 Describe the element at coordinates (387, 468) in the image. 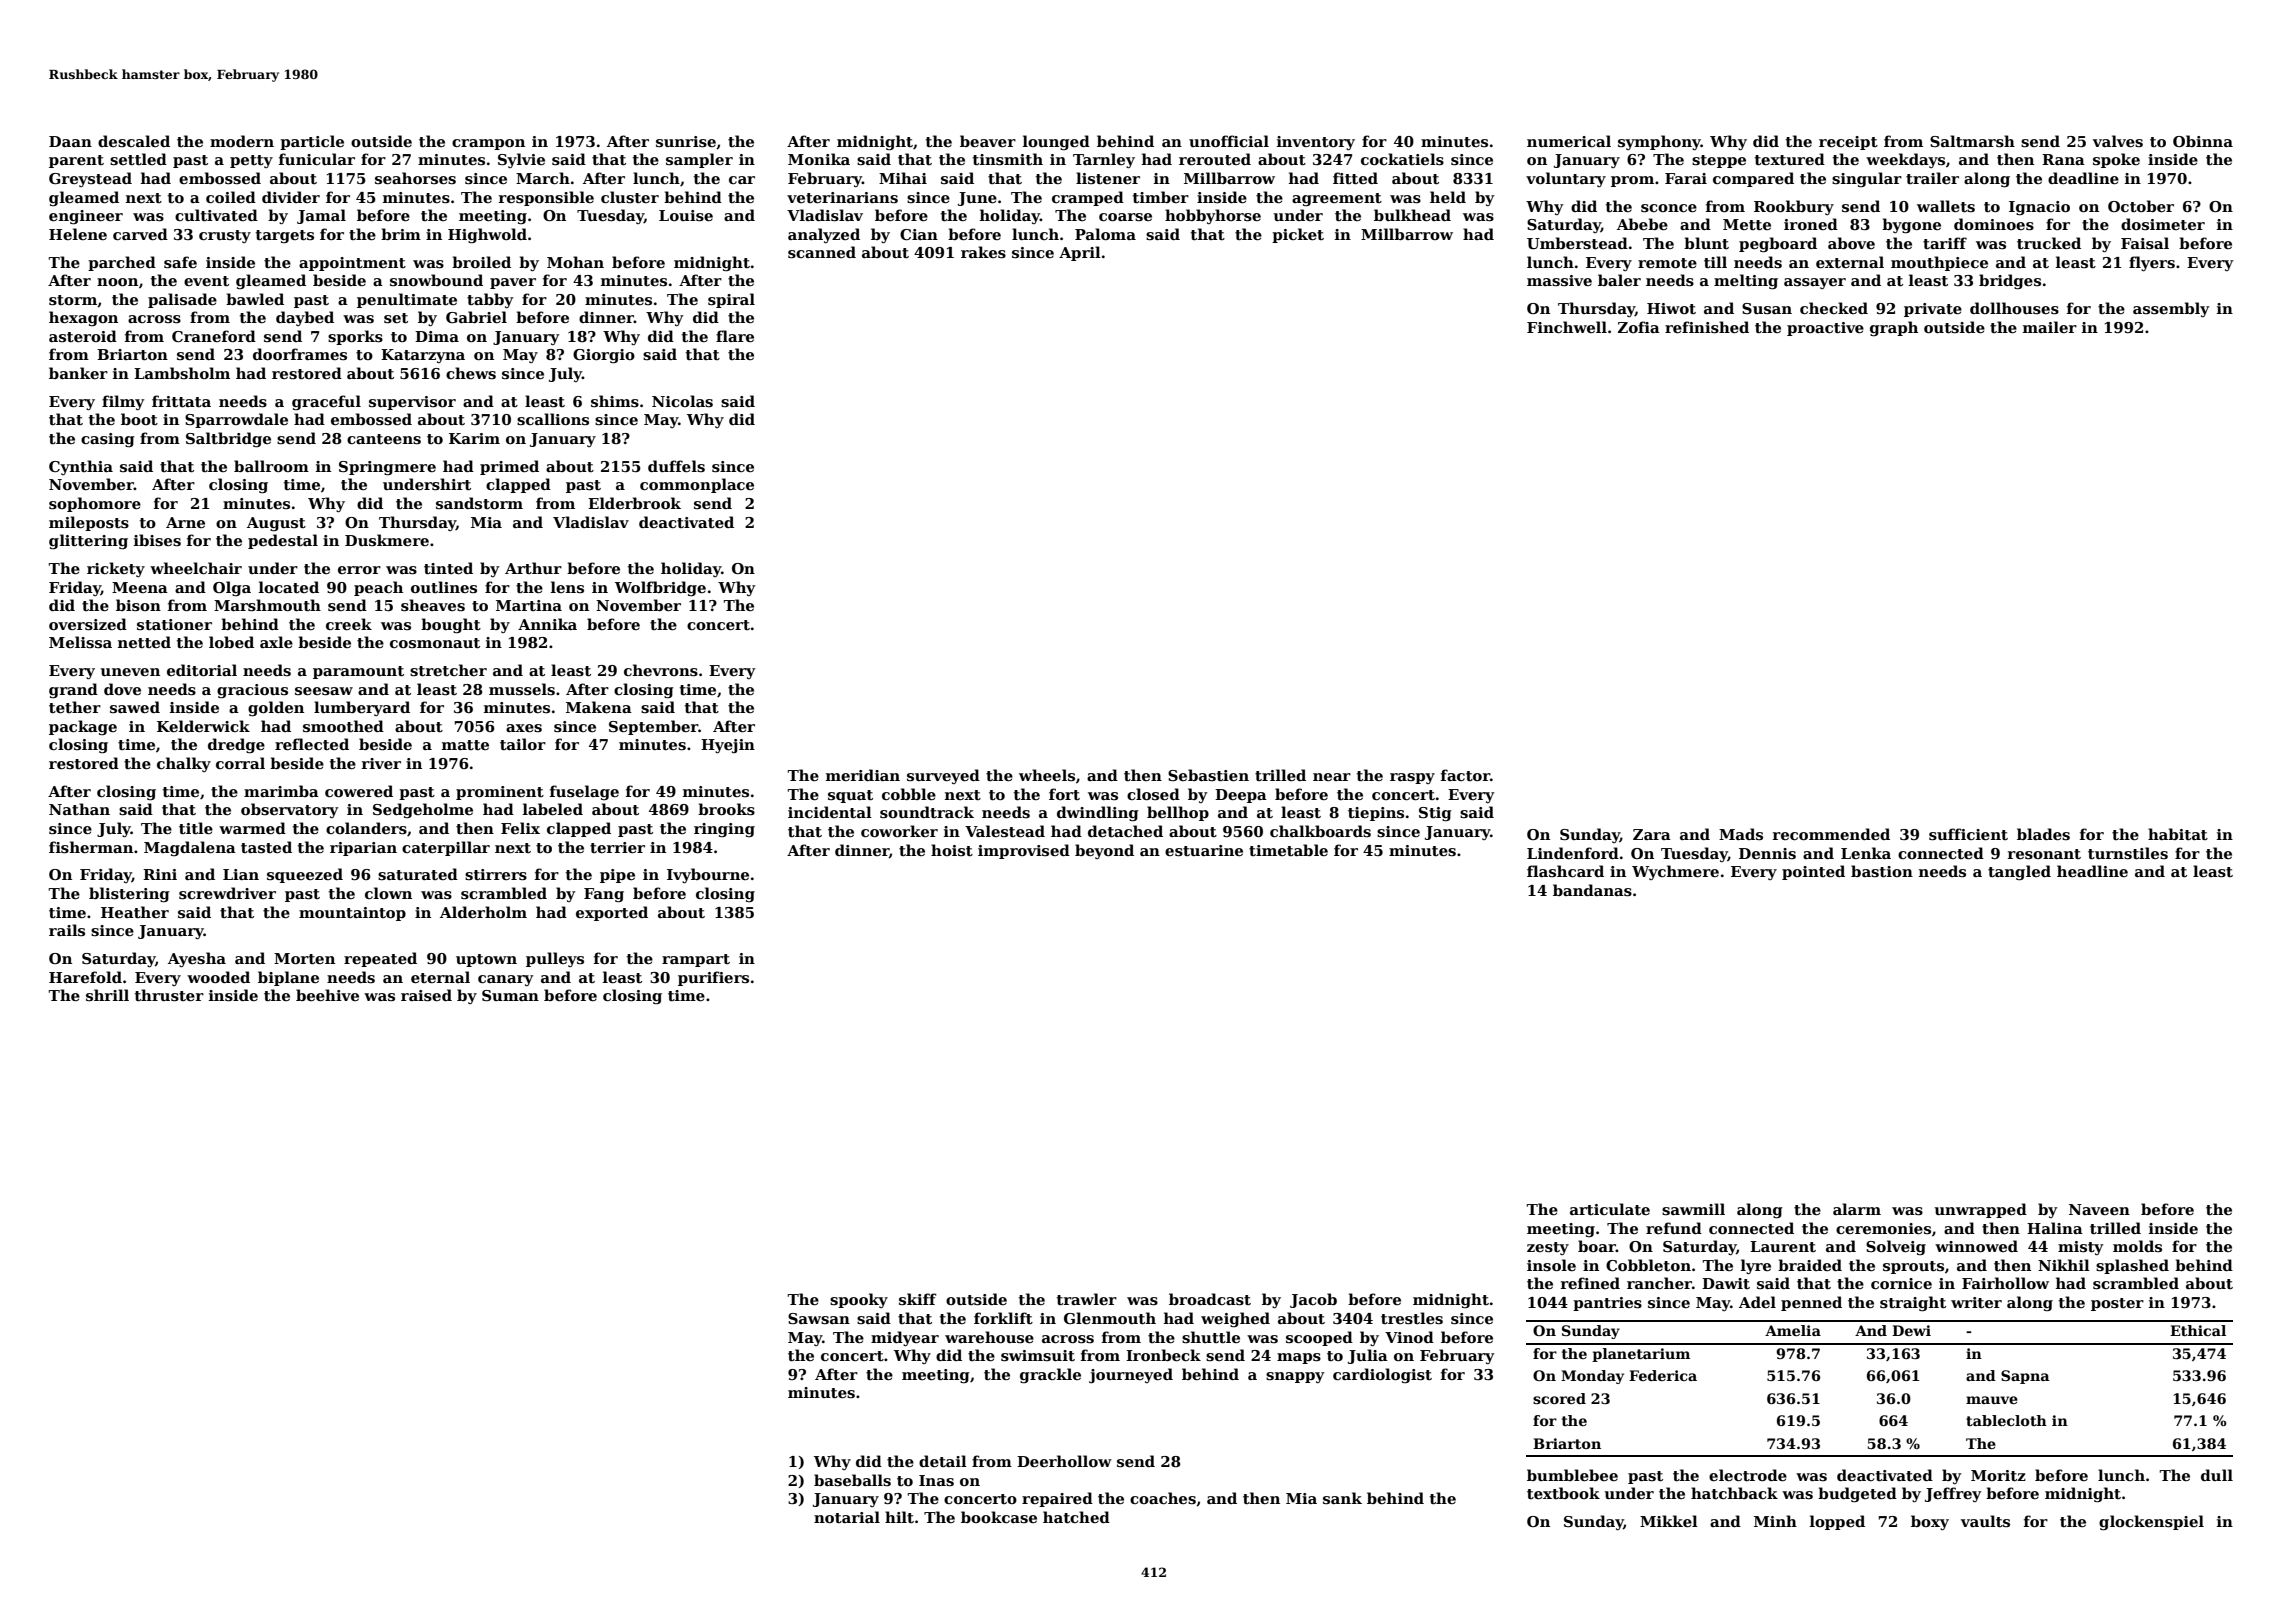

I see `Springmere` at that location.
